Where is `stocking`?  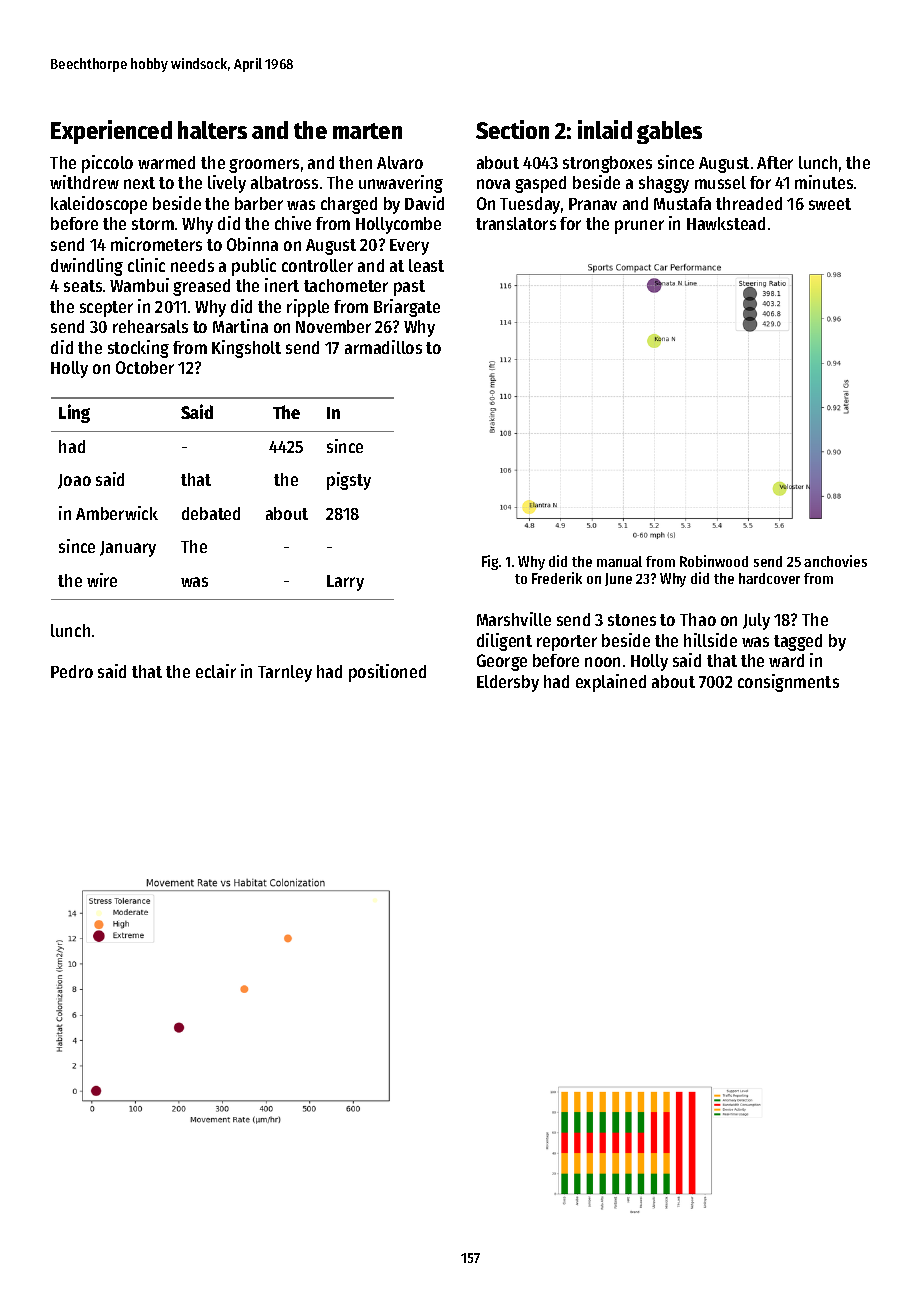
stocking is located at coordinates (138, 349).
